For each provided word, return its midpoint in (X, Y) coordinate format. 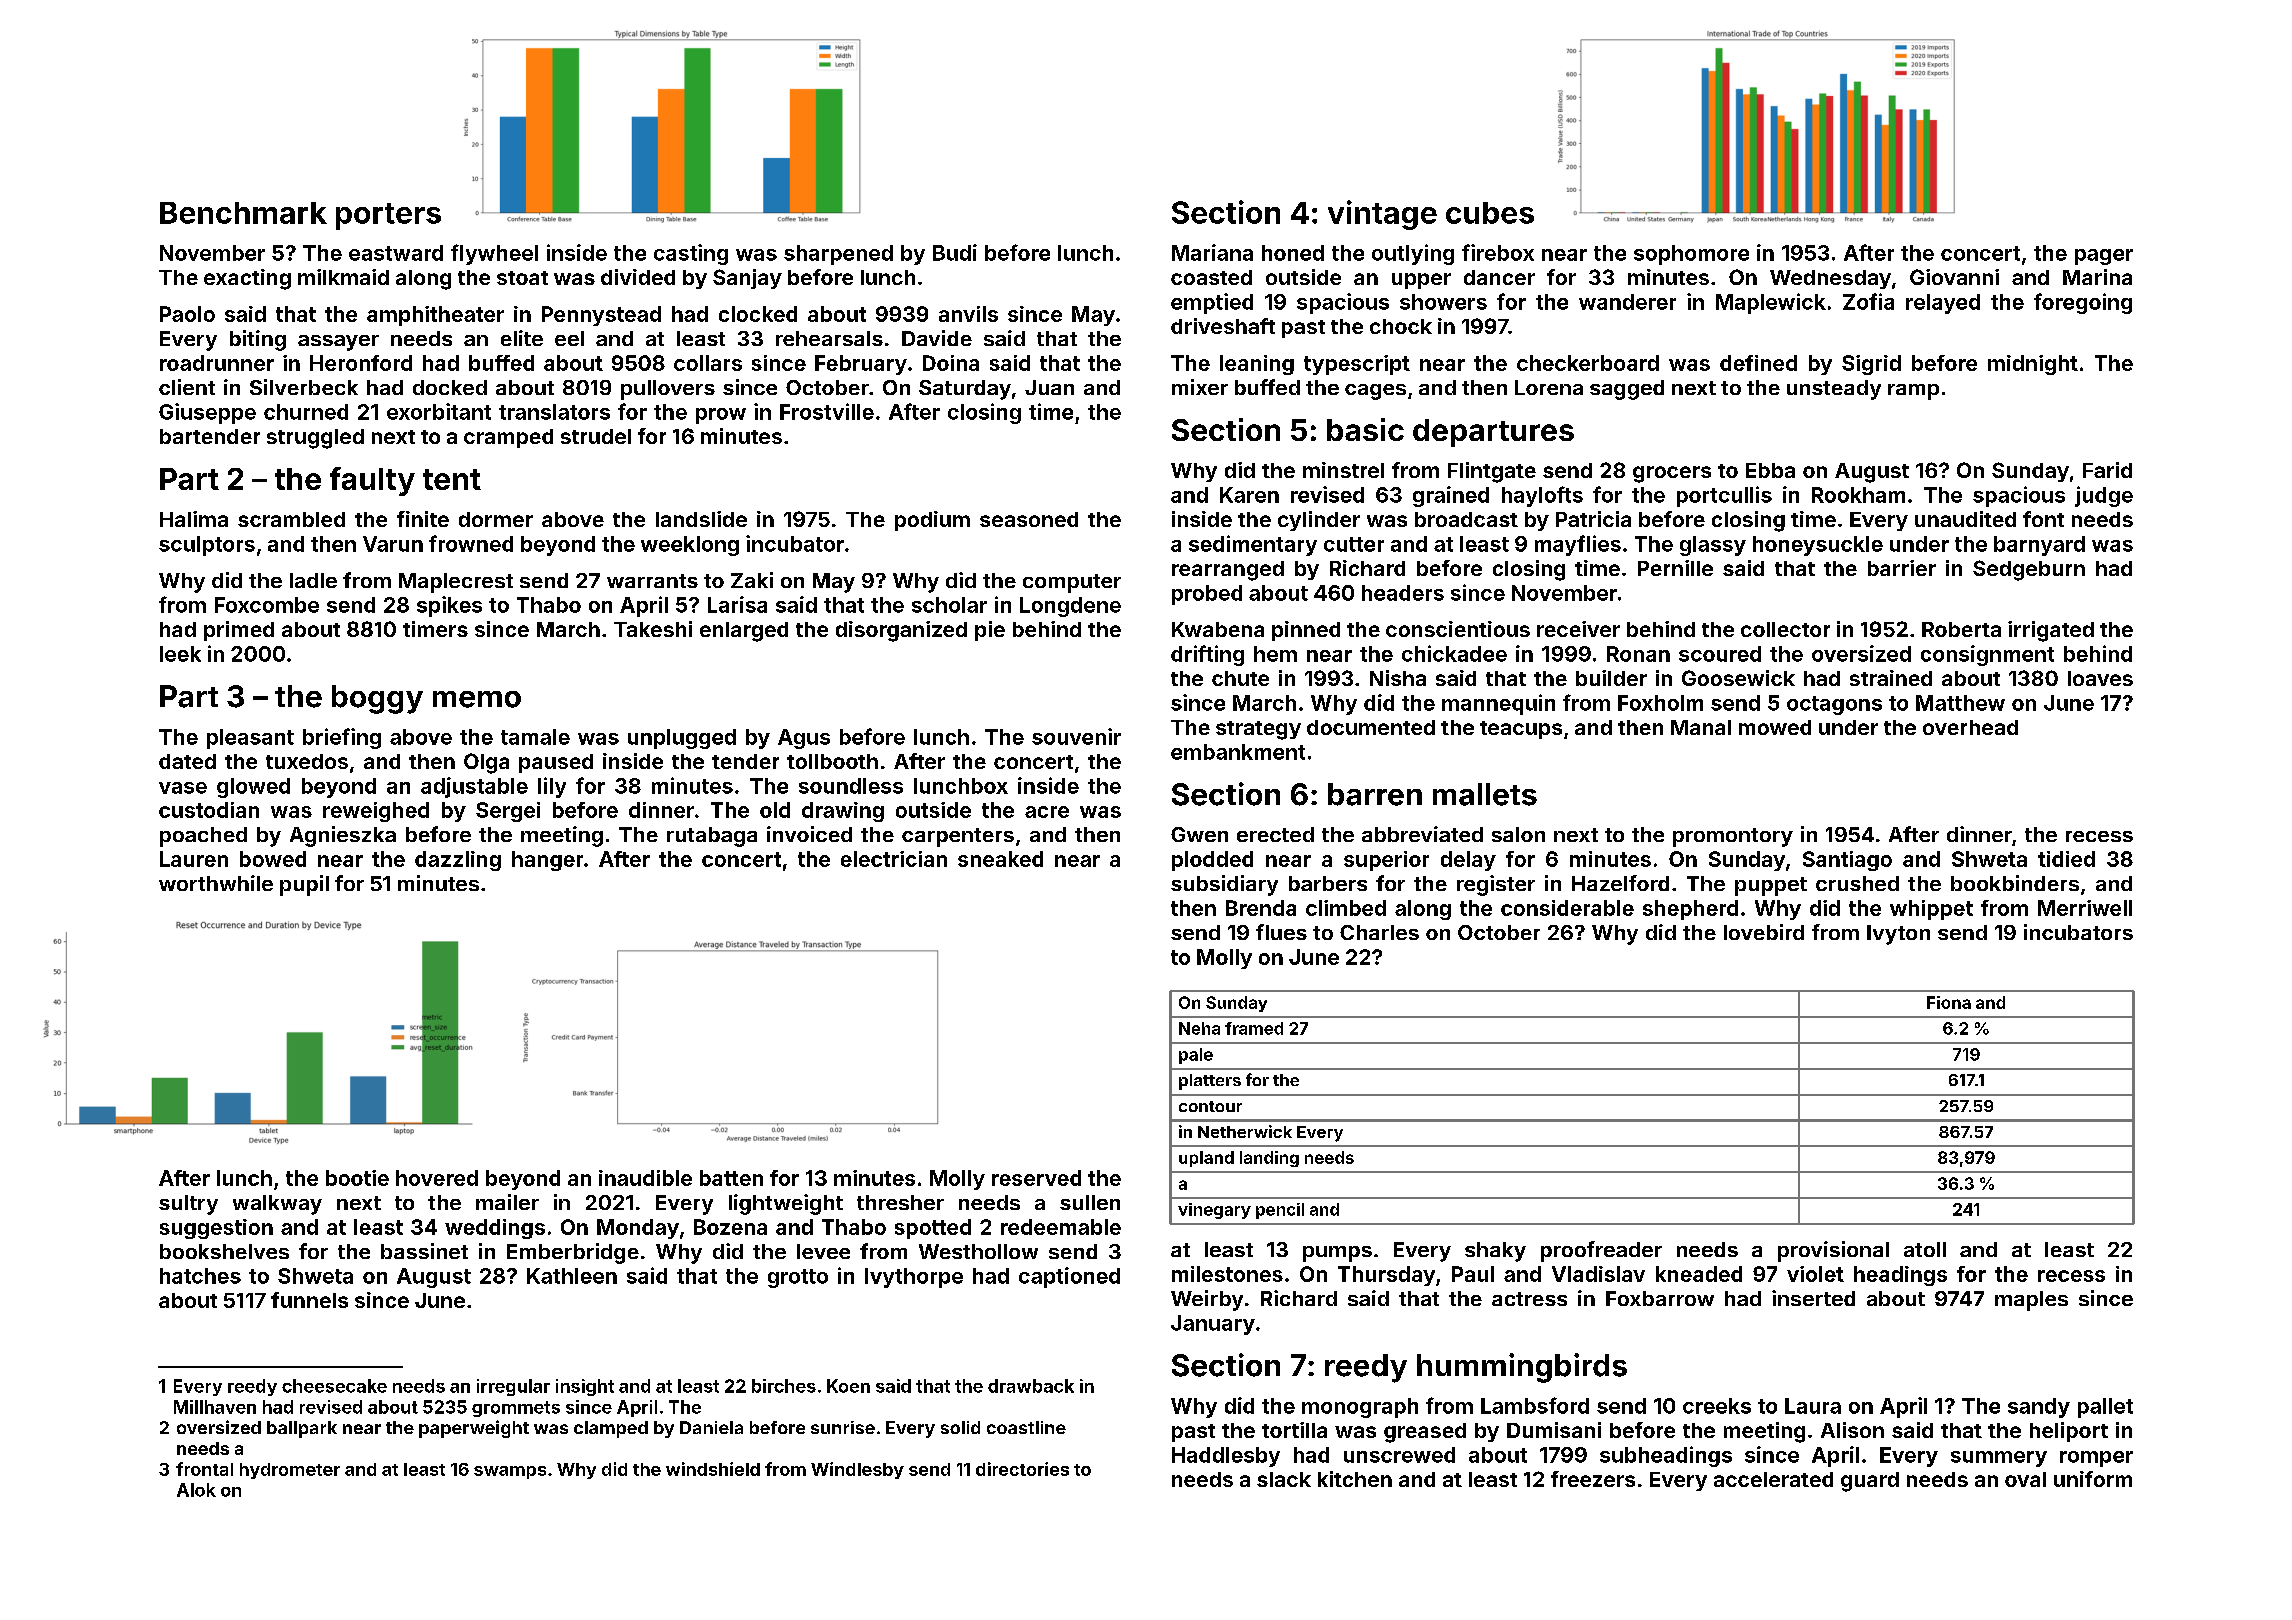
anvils (968, 314)
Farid (2107, 470)
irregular (513, 1387)
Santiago (1847, 861)
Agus (804, 739)
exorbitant (439, 411)
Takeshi (653, 629)
